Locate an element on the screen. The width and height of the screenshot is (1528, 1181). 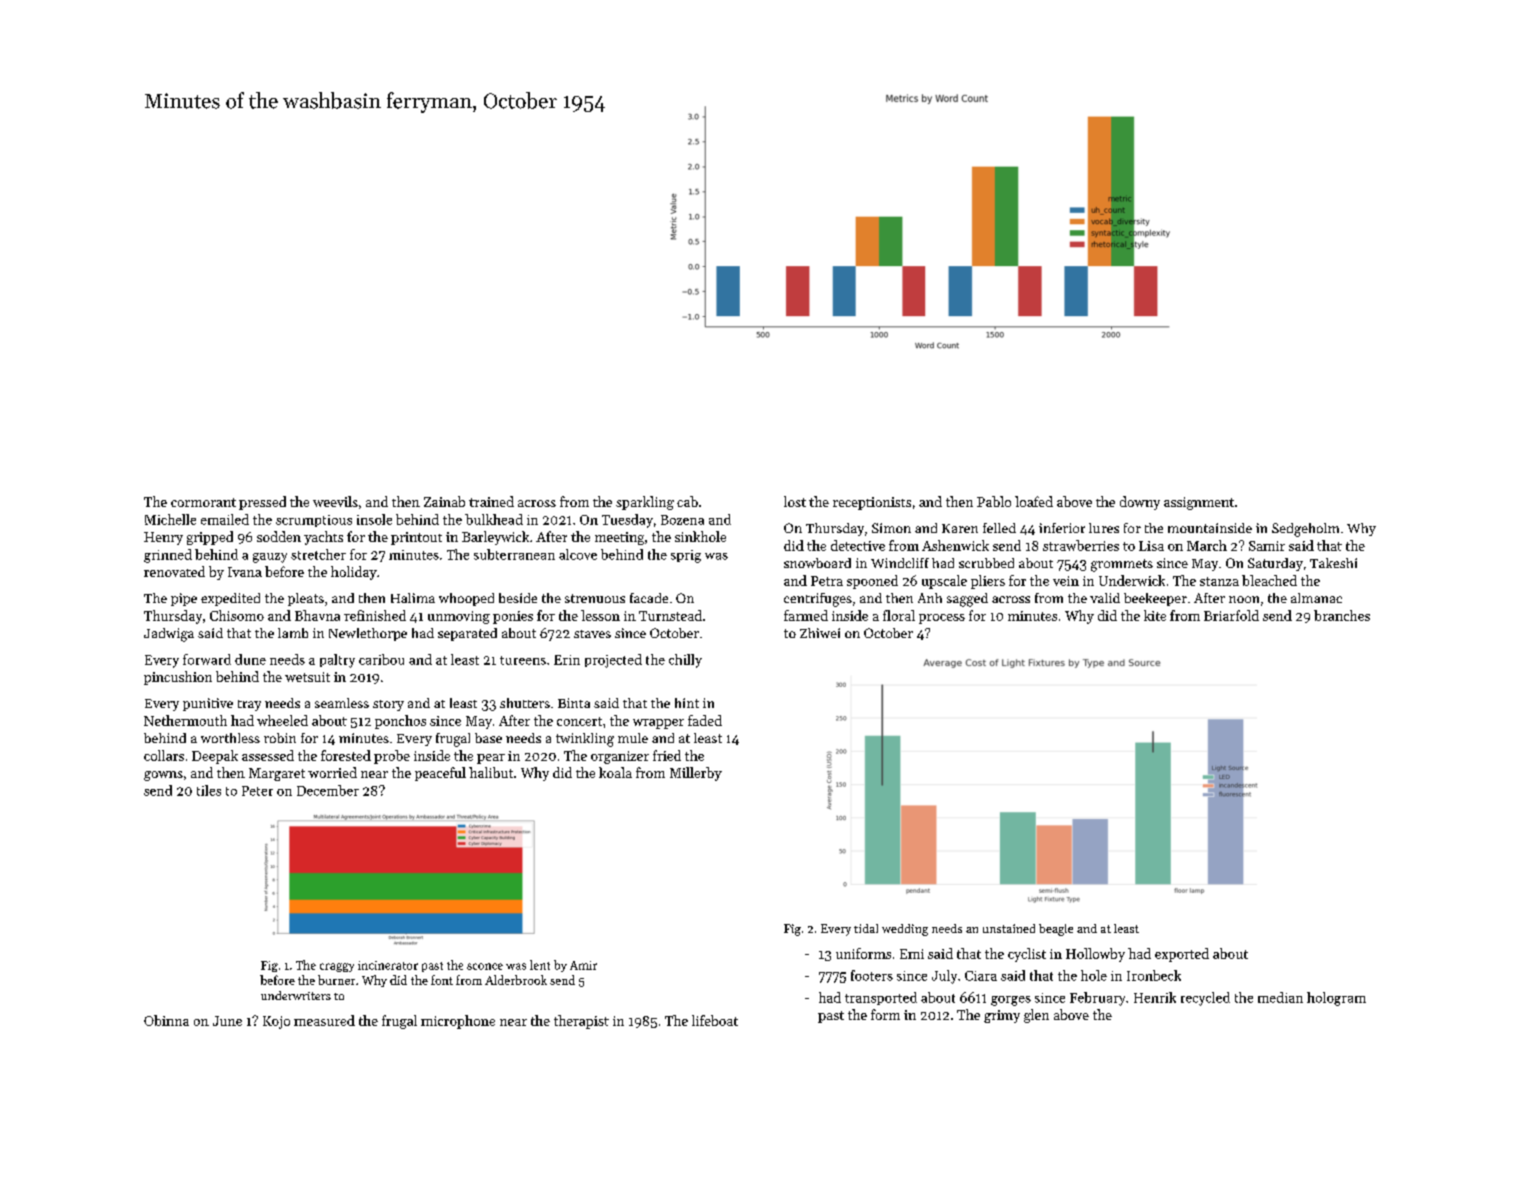
weevils is located at coordinates (335, 501).
